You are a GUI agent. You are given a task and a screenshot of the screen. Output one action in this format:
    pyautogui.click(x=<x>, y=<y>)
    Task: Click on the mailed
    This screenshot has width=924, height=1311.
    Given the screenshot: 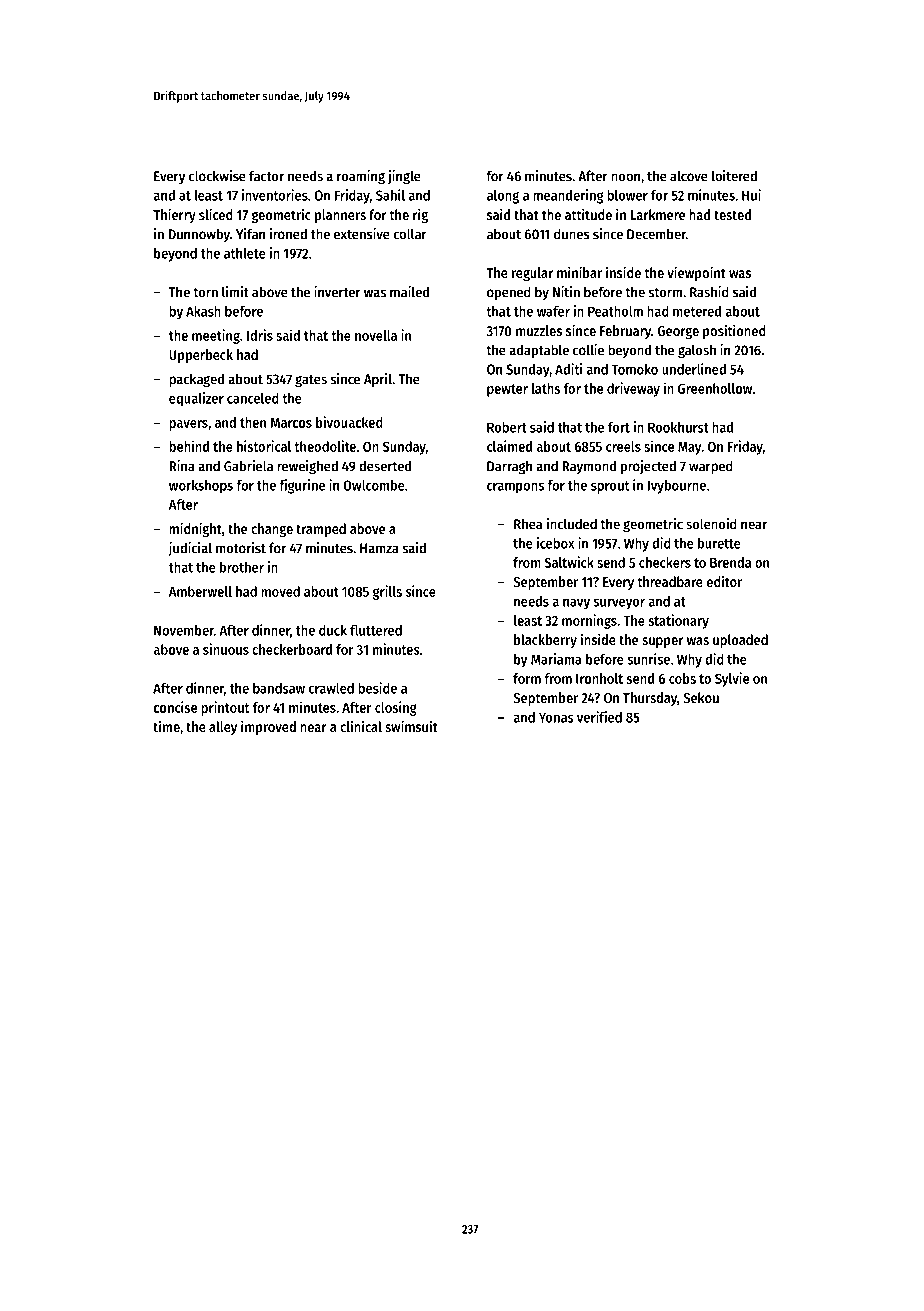 What is the action you would take?
    pyautogui.click(x=409, y=292)
